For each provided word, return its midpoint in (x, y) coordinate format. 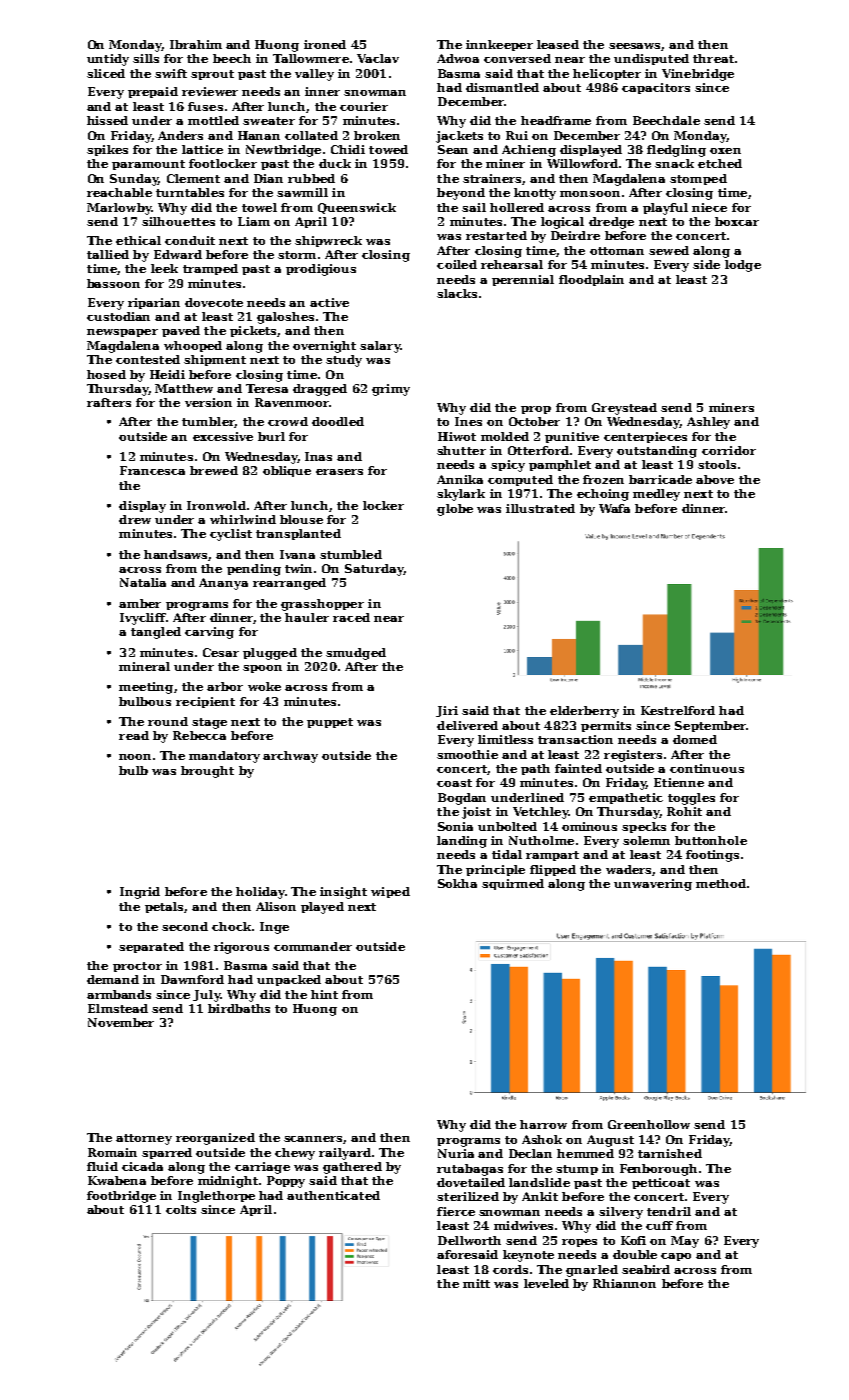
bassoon (113, 283)
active (329, 302)
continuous (707, 768)
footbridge (121, 1197)
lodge (743, 266)
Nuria (456, 1153)
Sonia (455, 826)
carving (209, 633)
